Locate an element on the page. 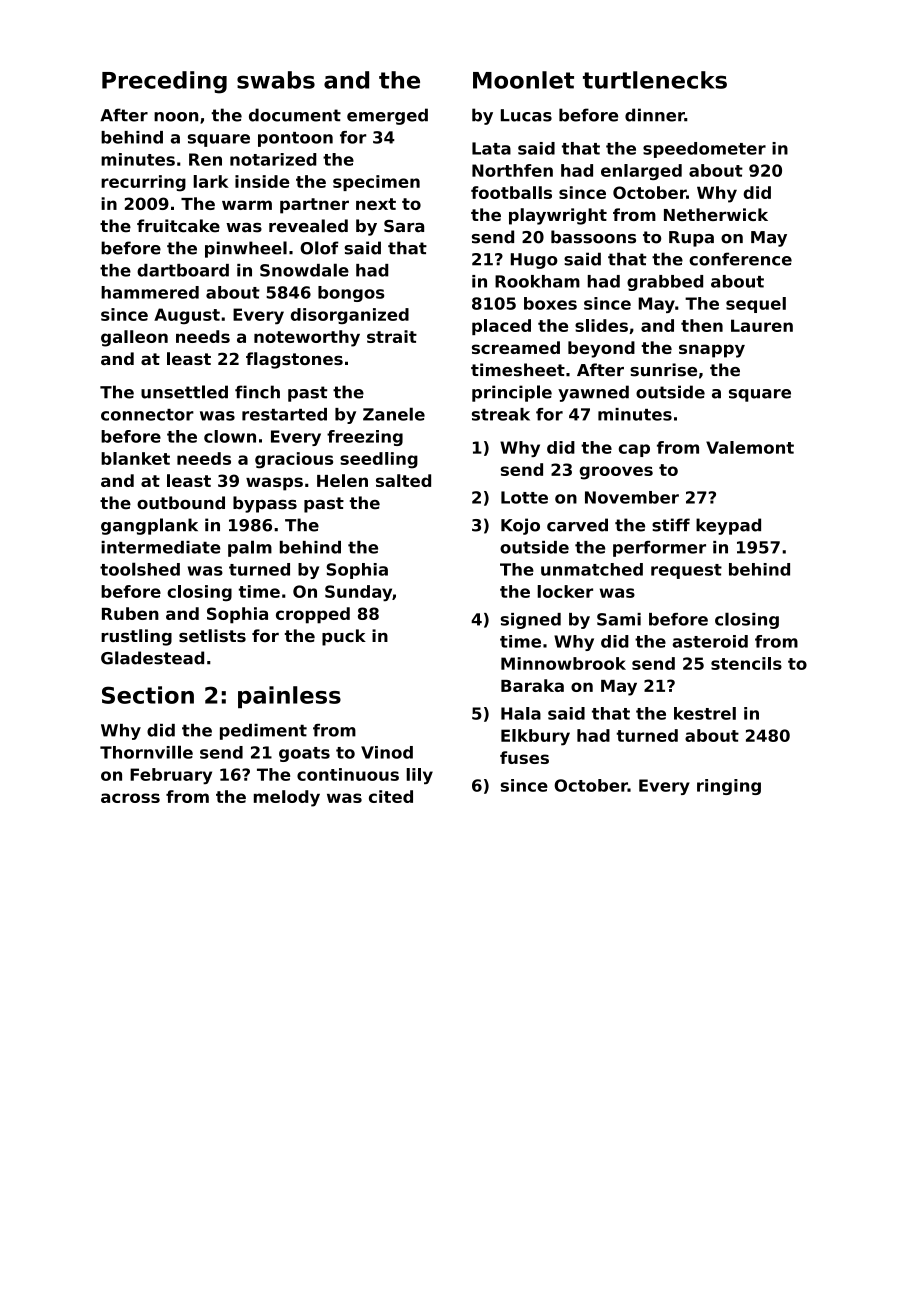  dartboard is located at coordinates (183, 270).
